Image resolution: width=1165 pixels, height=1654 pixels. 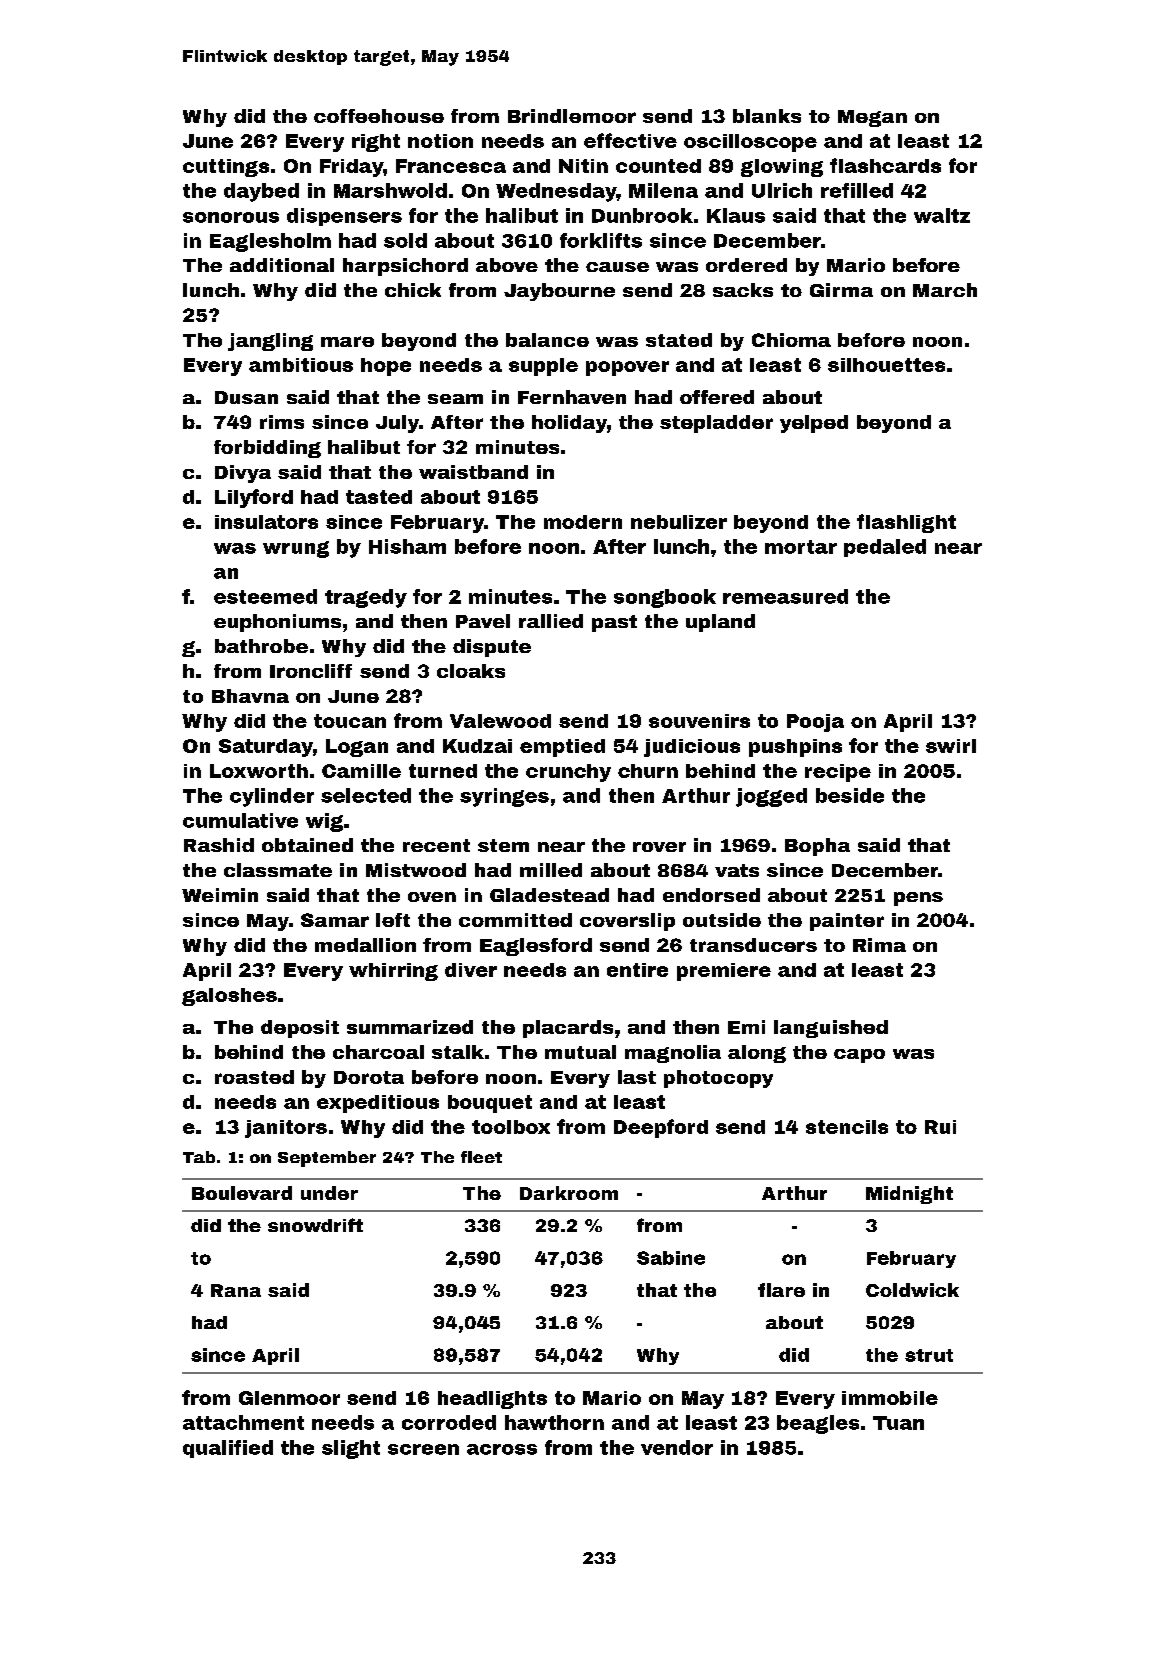 What do you see at coordinates (296, 549) in the document?
I see `wrung` at bounding box center [296, 549].
